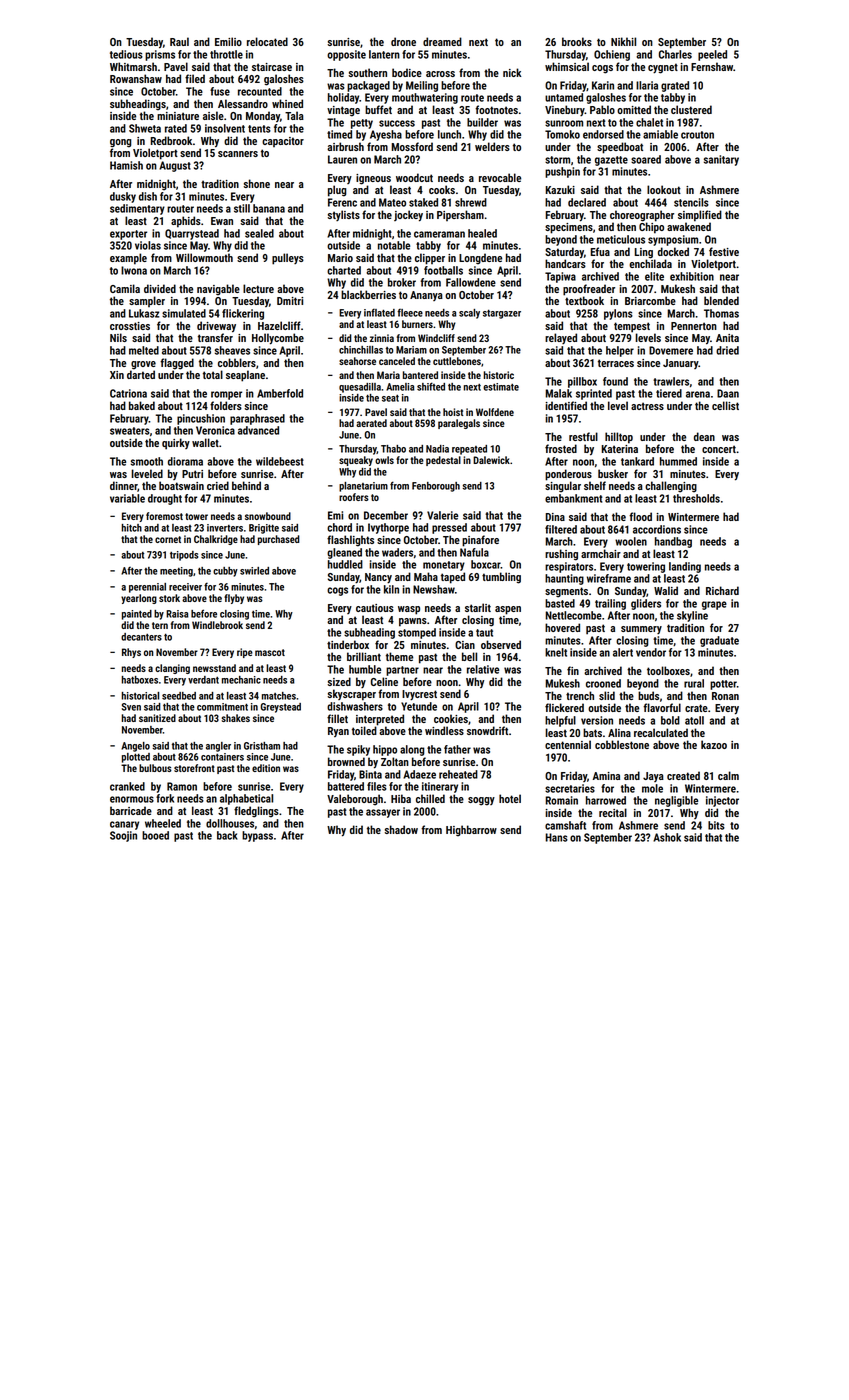  I want to click on flickering, so click(243, 314).
